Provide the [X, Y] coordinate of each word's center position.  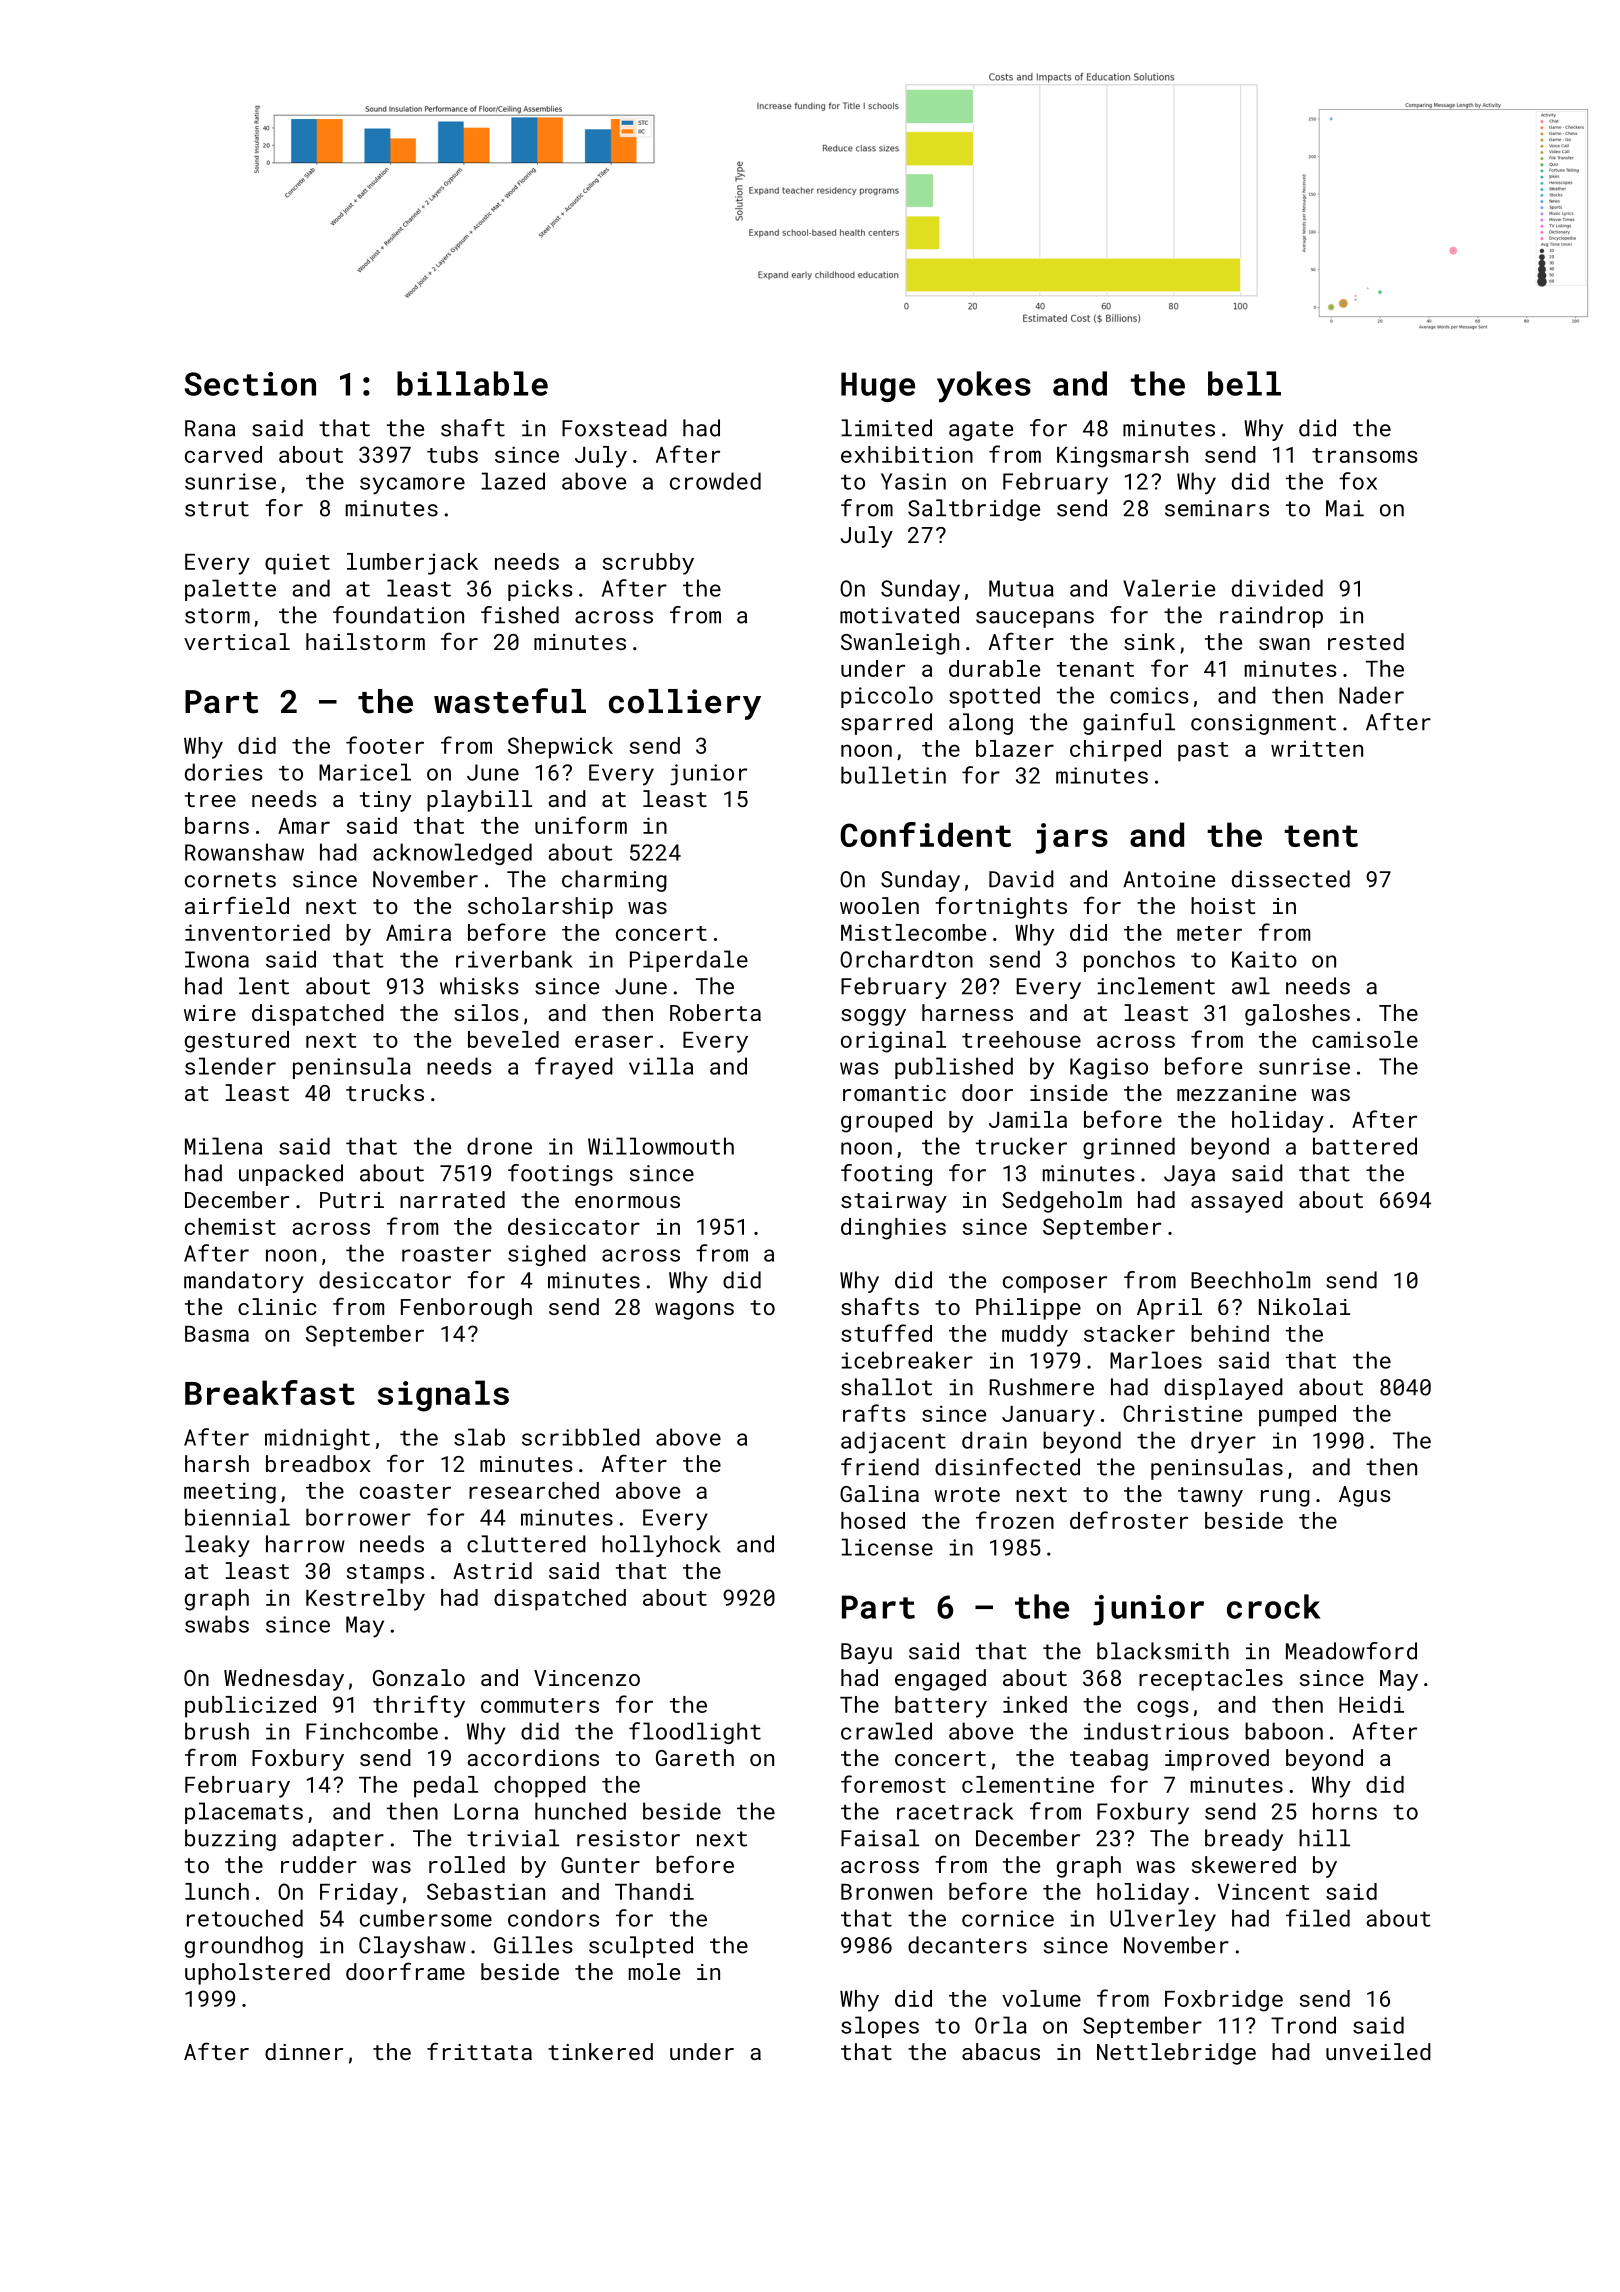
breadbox [318, 1463]
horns [1345, 1811]
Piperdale [689, 961]
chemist [230, 1226]
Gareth [695, 1757]
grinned [1129, 1148]
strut [217, 509]
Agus [1365, 1496]
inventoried [257, 932]
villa [661, 1066]
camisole [1365, 1039]
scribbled [581, 1437]
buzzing [230, 1840]
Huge [878, 387]
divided [1277, 588]
